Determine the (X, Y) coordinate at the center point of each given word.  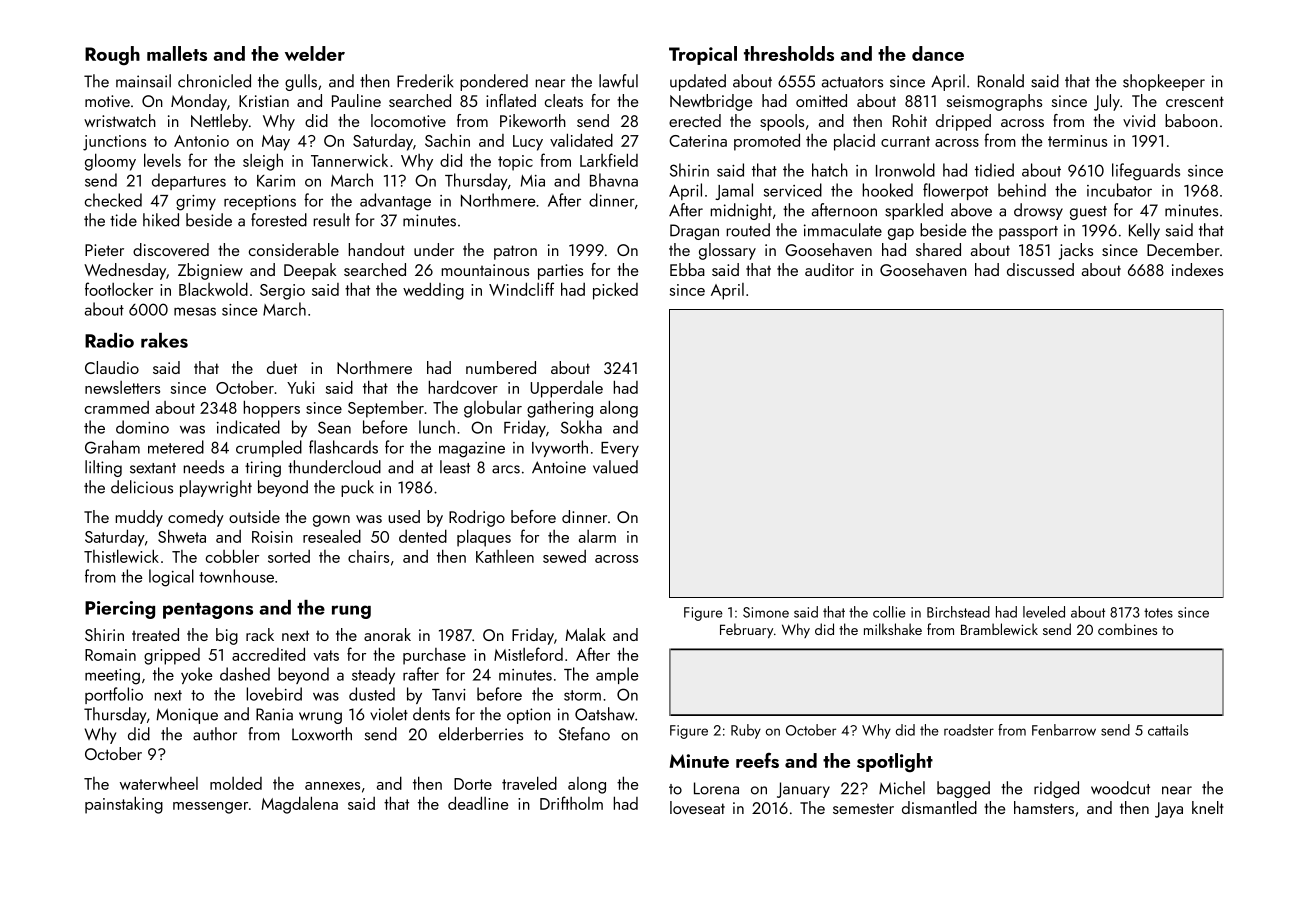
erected (695, 120)
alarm (597, 536)
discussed (1040, 269)
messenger (210, 808)
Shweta (182, 536)
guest (1088, 213)
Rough (112, 55)
